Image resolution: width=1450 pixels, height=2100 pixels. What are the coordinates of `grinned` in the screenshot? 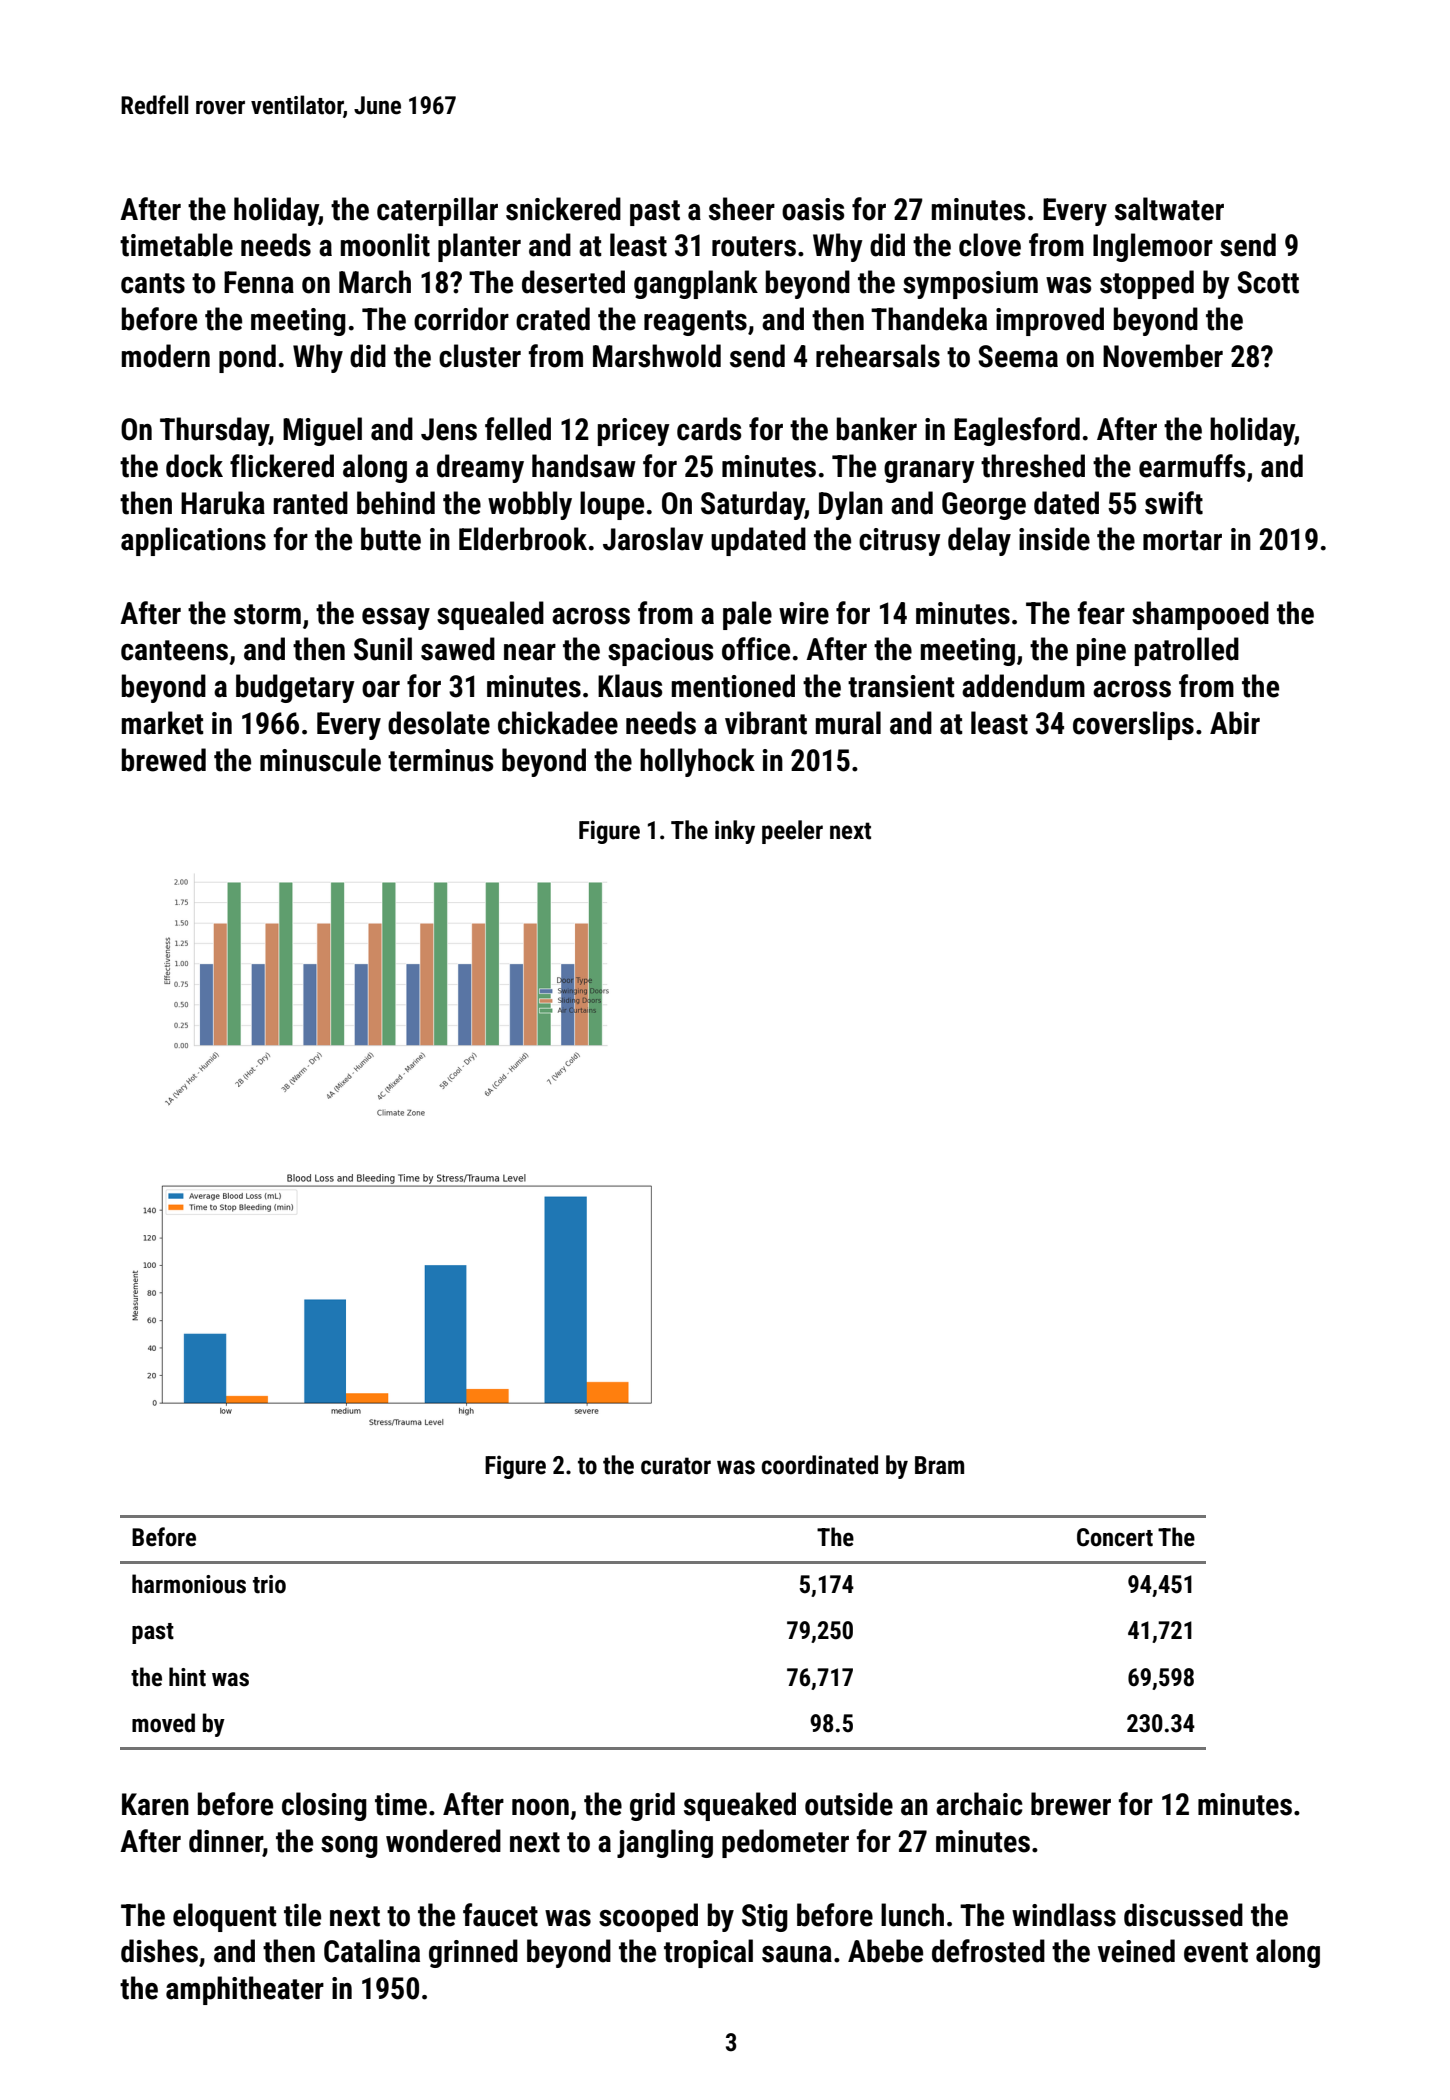 It's located at (473, 1953).
